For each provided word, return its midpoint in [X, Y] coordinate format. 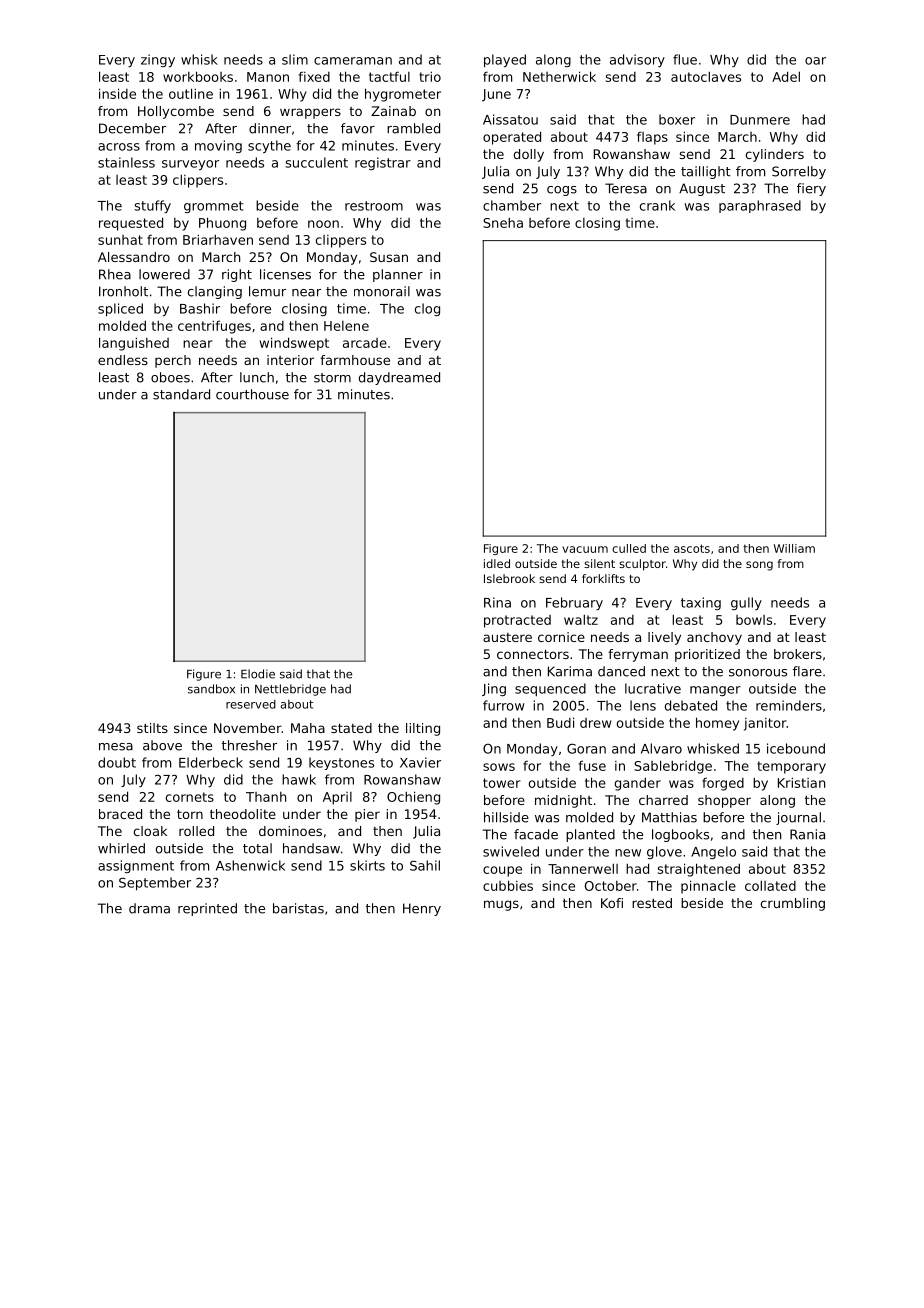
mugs [501, 905]
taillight [706, 172]
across [119, 147]
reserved [251, 704]
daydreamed [399, 378]
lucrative [653, 688]
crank [657, 205]
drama [149, 908]
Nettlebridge [290, 690]
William [794, 548]
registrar [383, 163]
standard [181, 394]
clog [427, 309]
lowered [164, 274]
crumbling [793, 904]
